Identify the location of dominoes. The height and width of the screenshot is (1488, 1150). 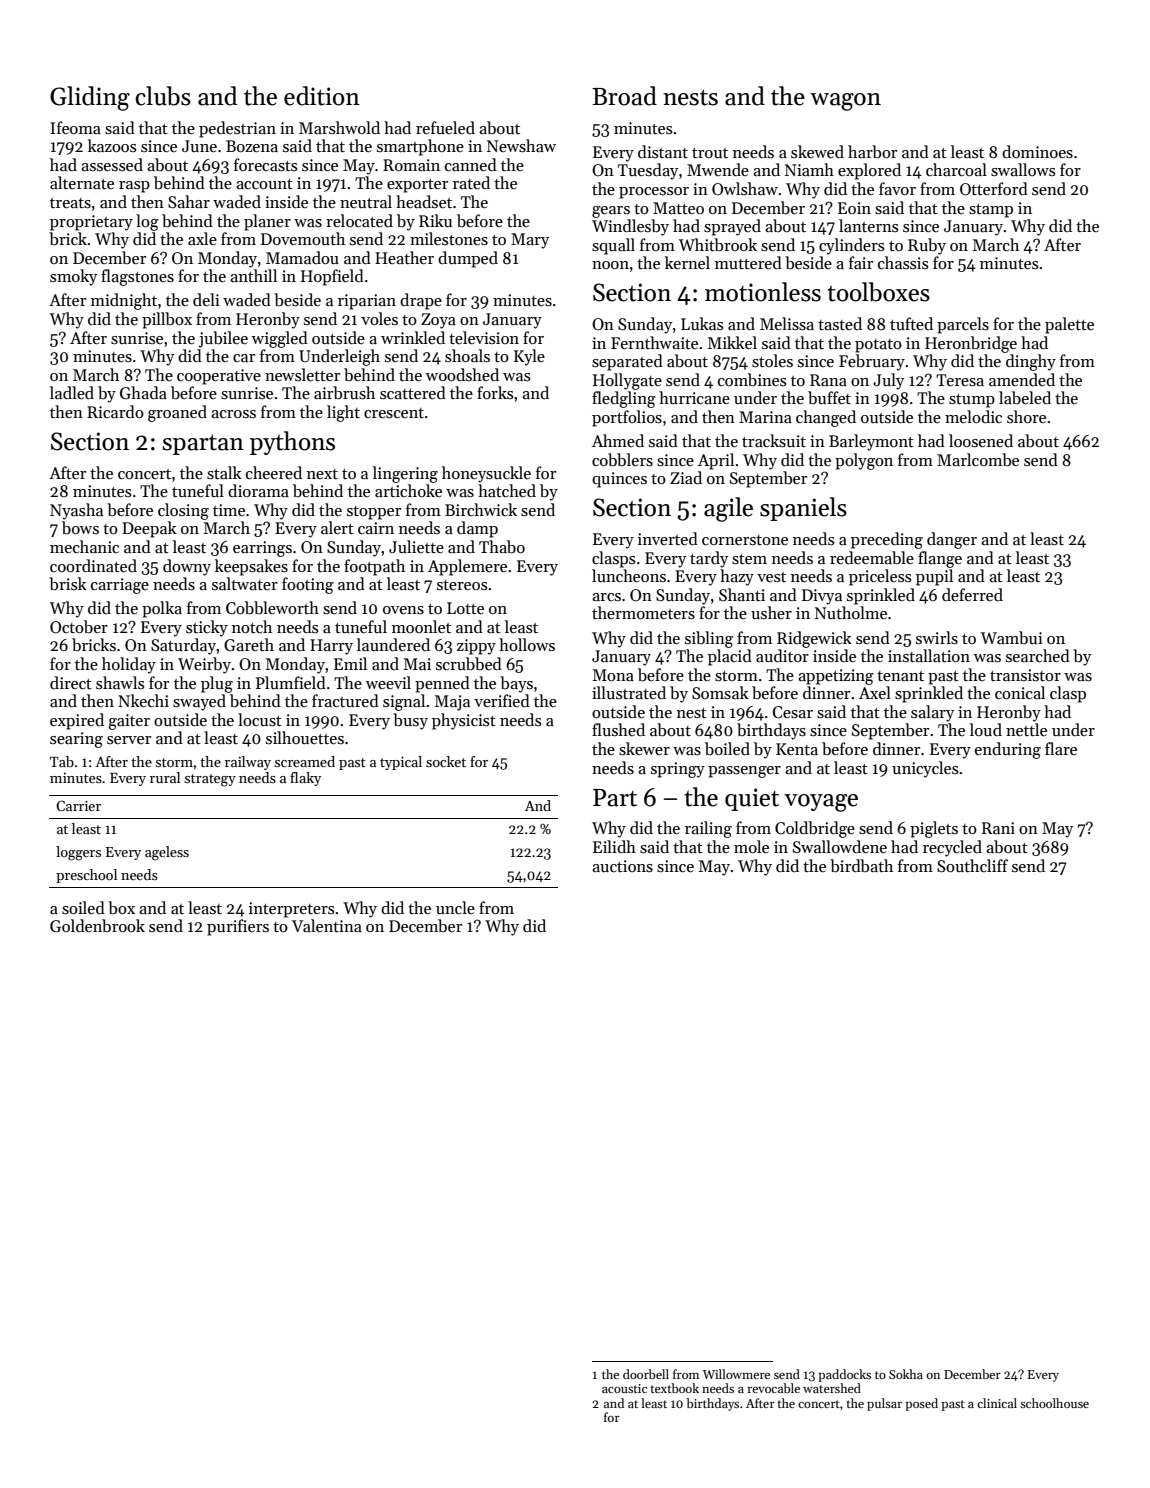
(1037, 152).
